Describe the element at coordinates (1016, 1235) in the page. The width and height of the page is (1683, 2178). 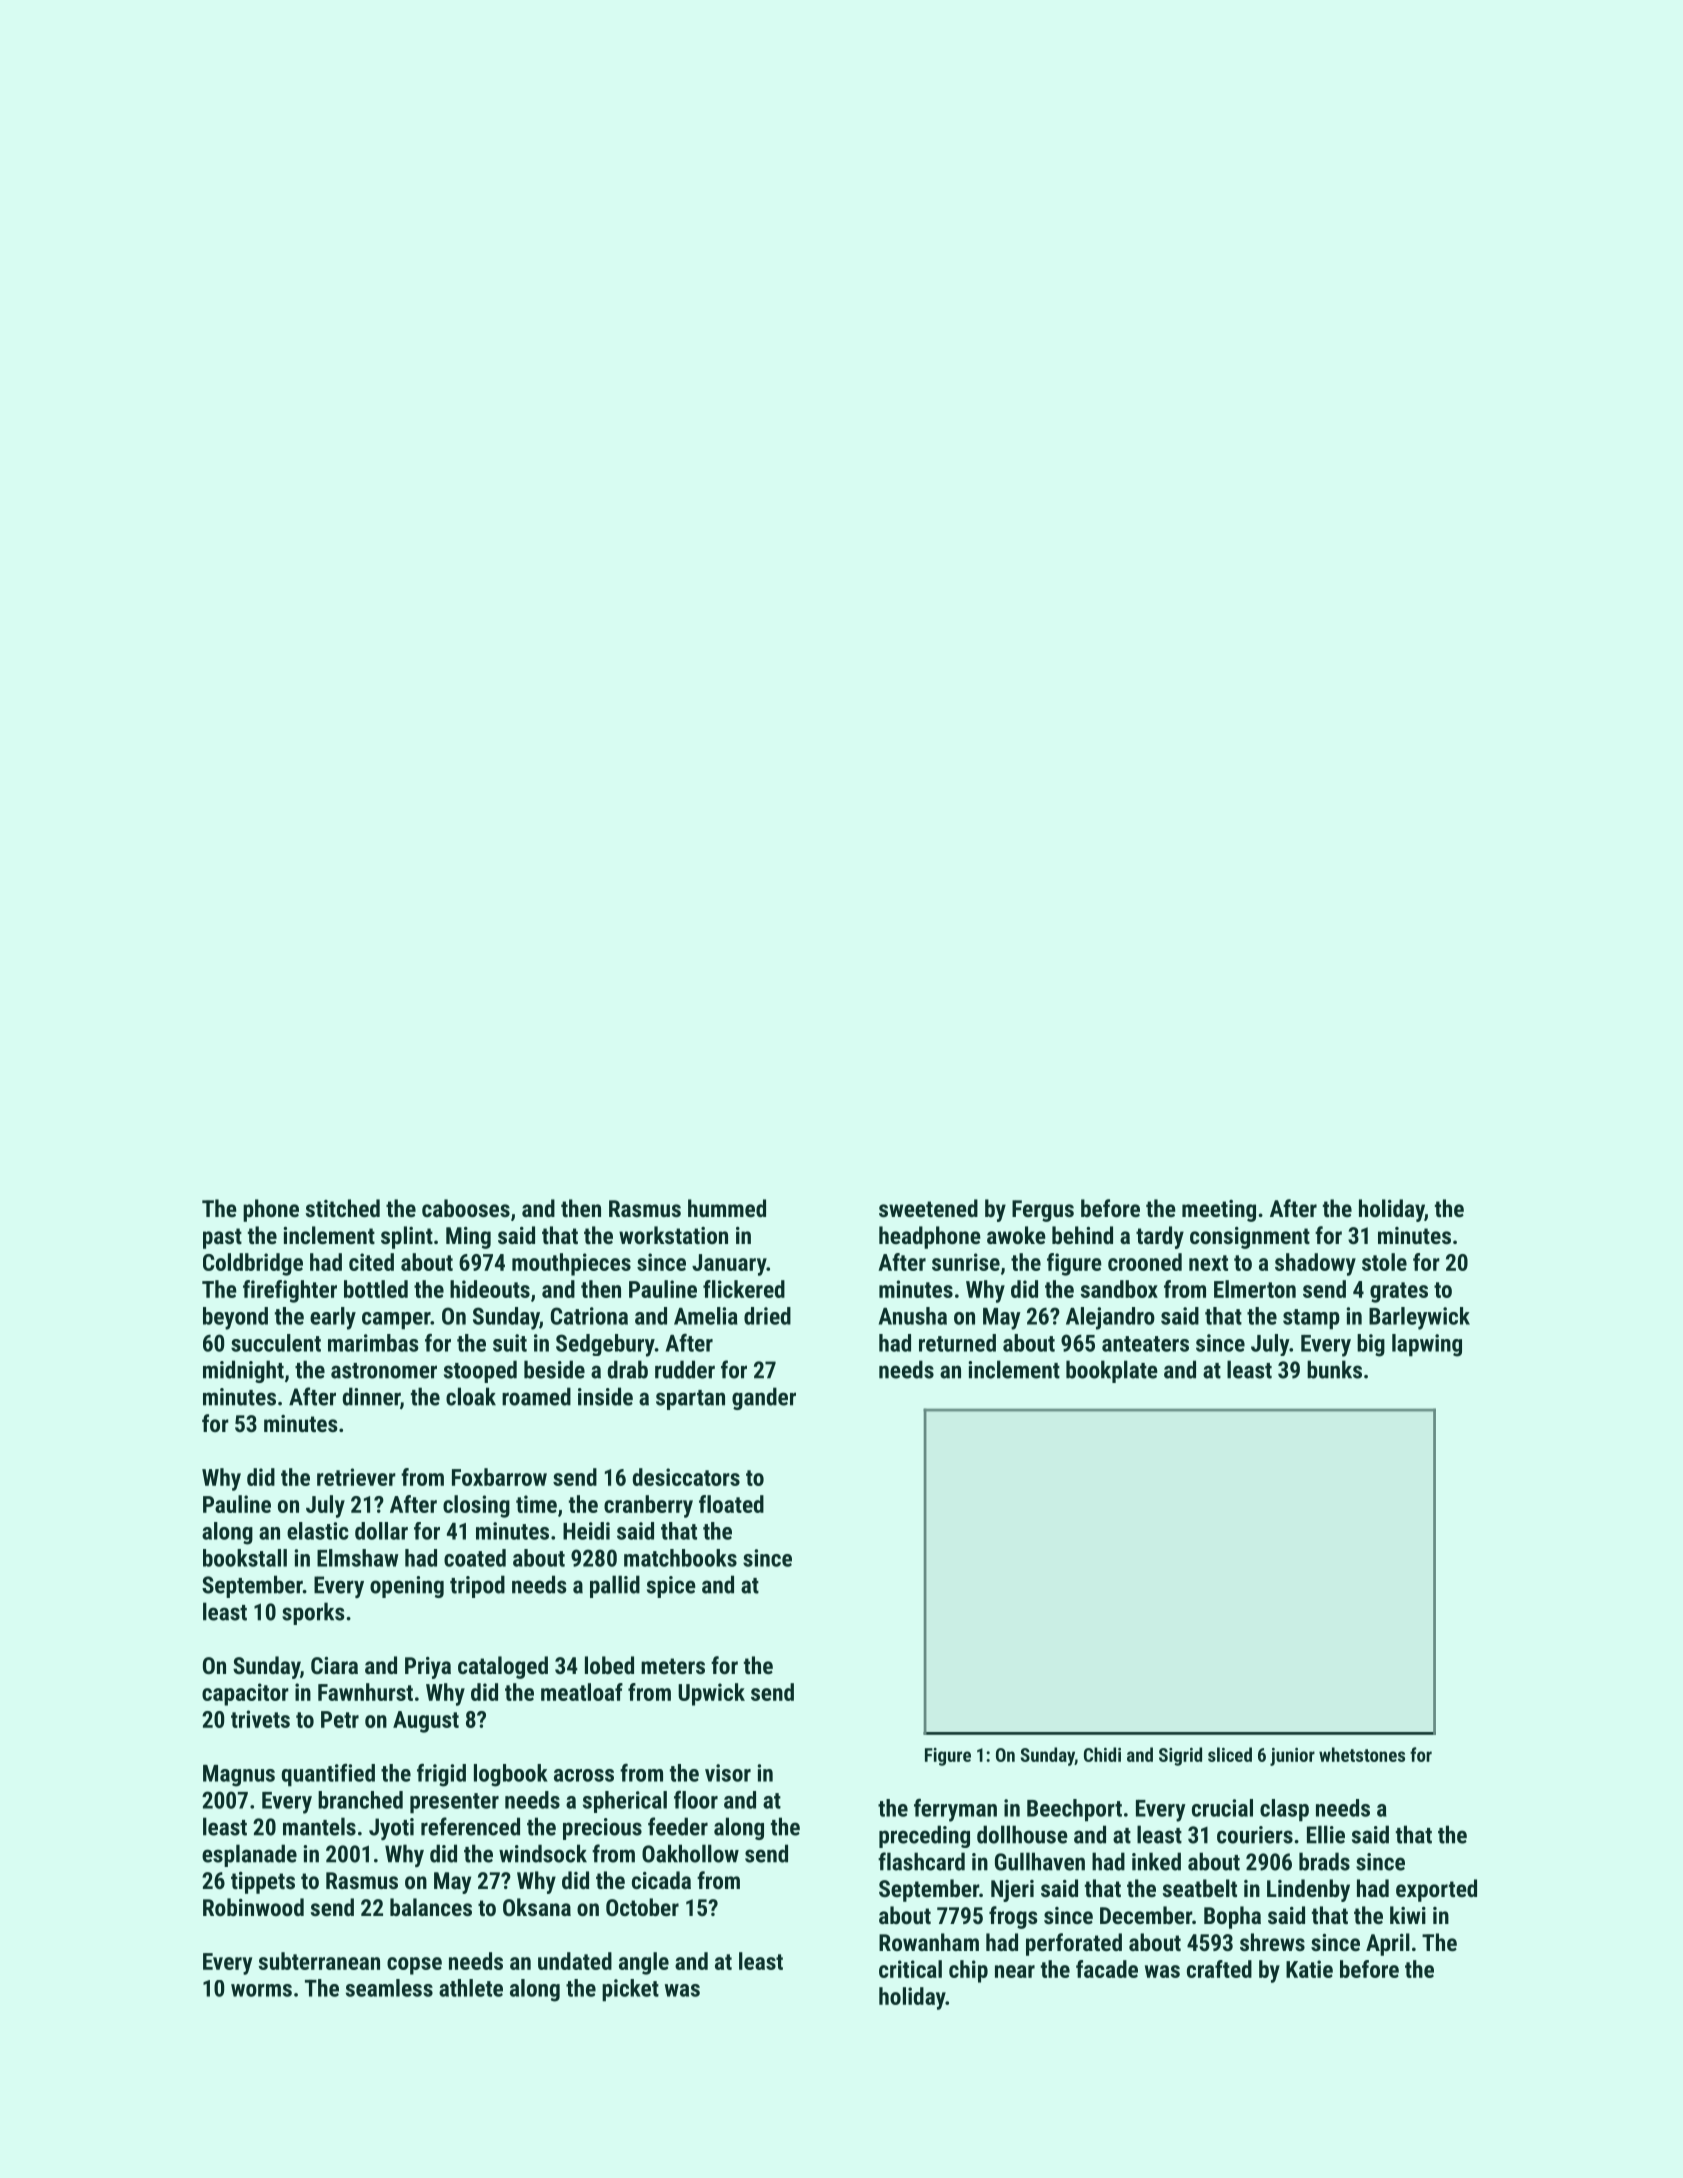
I see `awoke` at that location.
